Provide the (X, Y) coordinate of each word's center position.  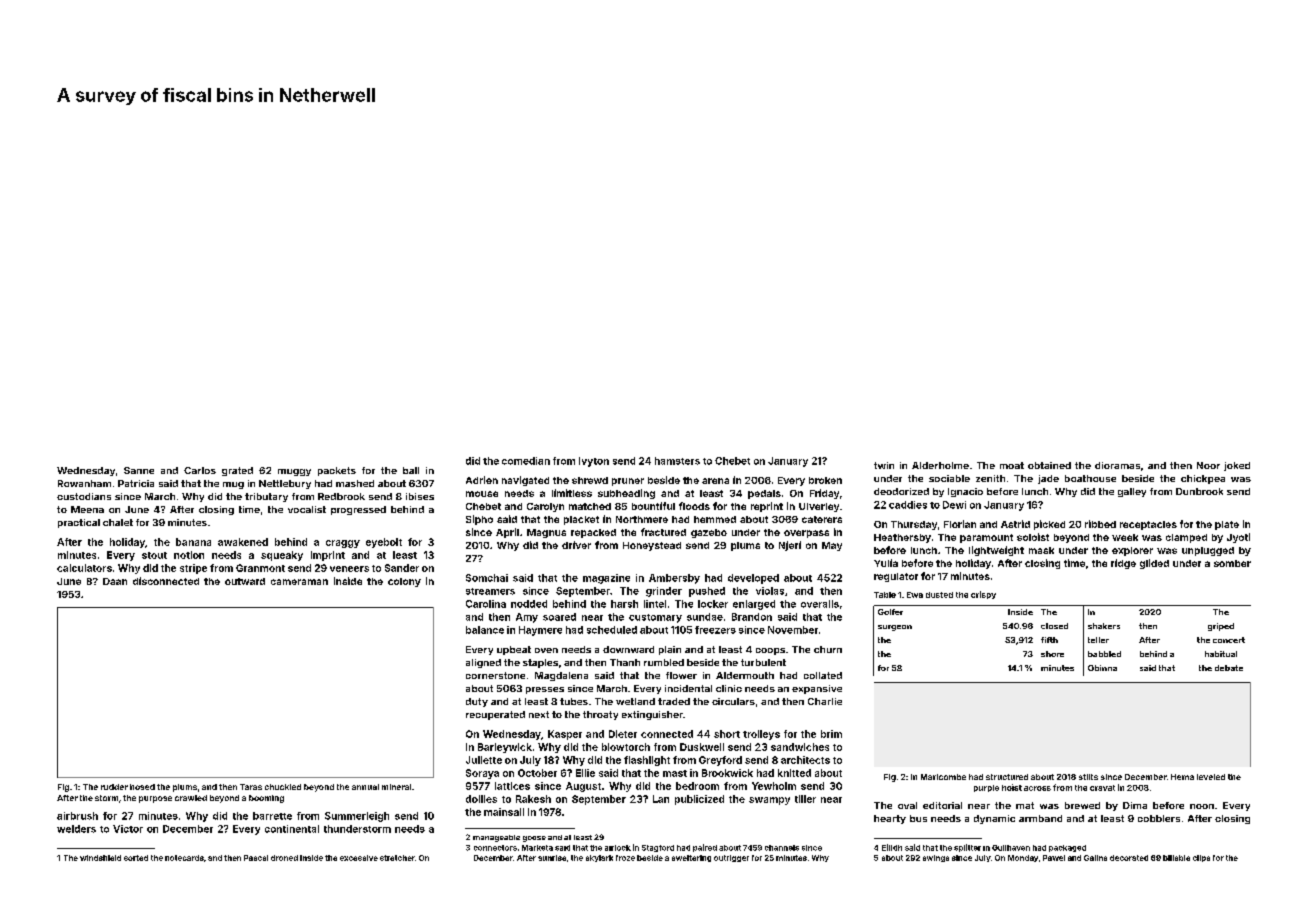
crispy (983, 595)
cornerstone (495, 675)
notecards (184, 858)
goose (534, 839)
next (539, 714)
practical (79, 523)
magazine (606, 579)
